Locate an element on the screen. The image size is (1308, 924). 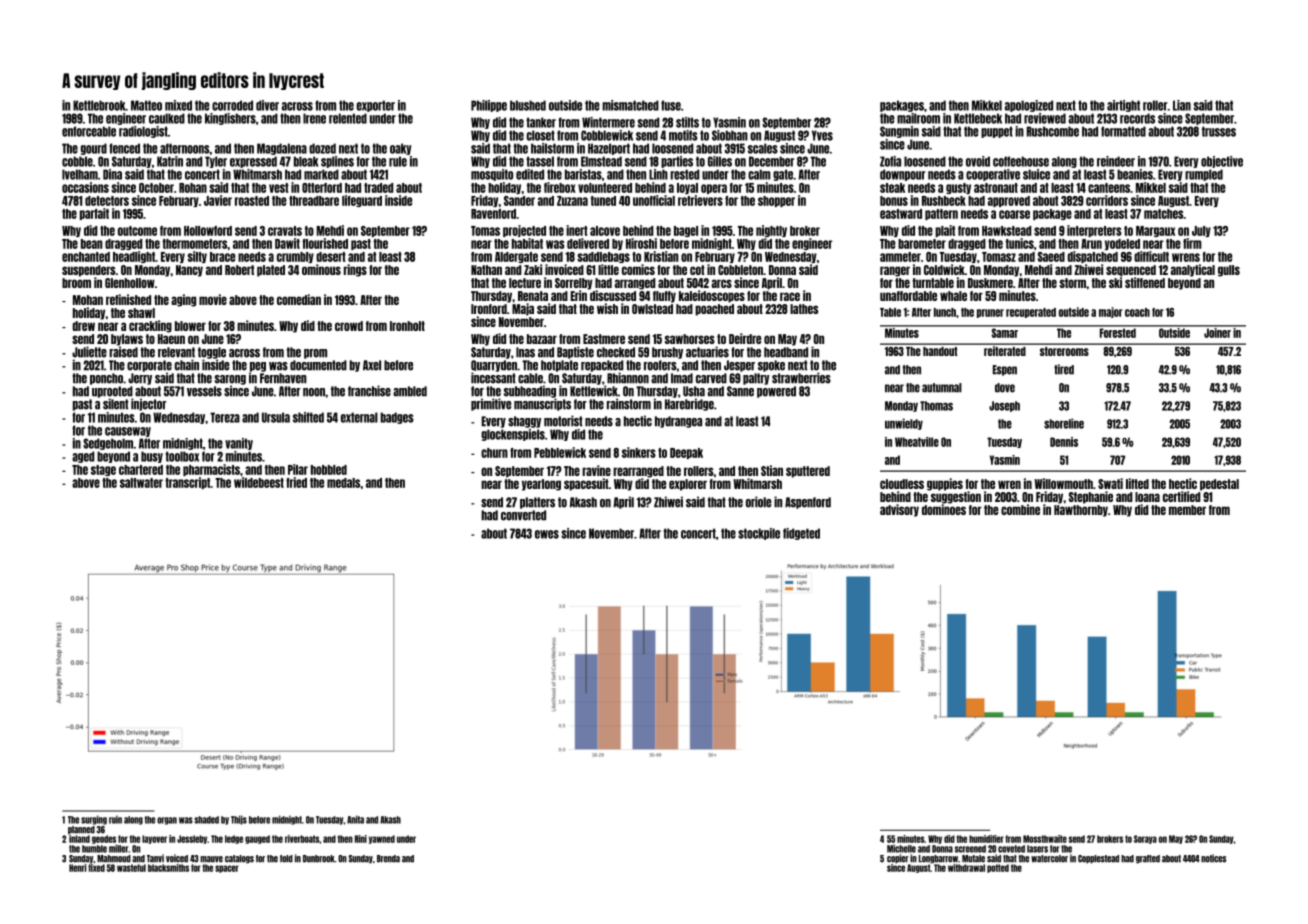
Deirdre is located at coordinates (745, 338).
